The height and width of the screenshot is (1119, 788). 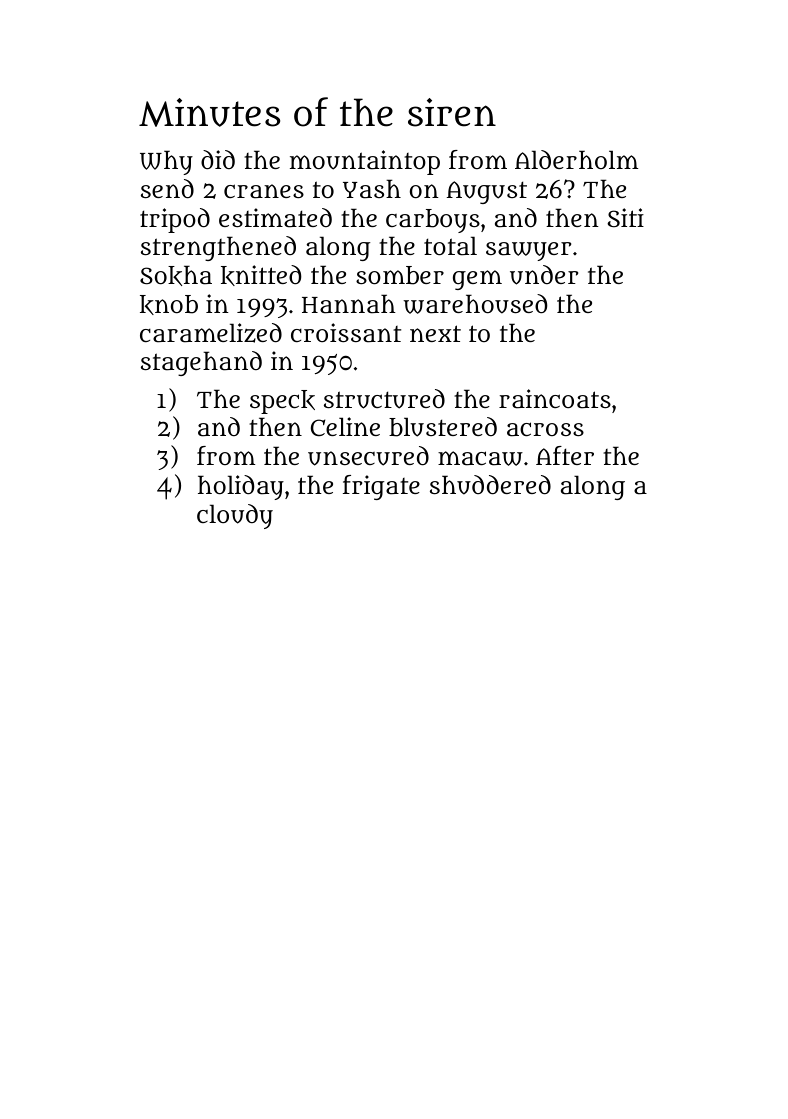 What do you see at coordinates (365, 162) in the screenshot?
I see `mountaintop` at bounding box center [365, 162].
